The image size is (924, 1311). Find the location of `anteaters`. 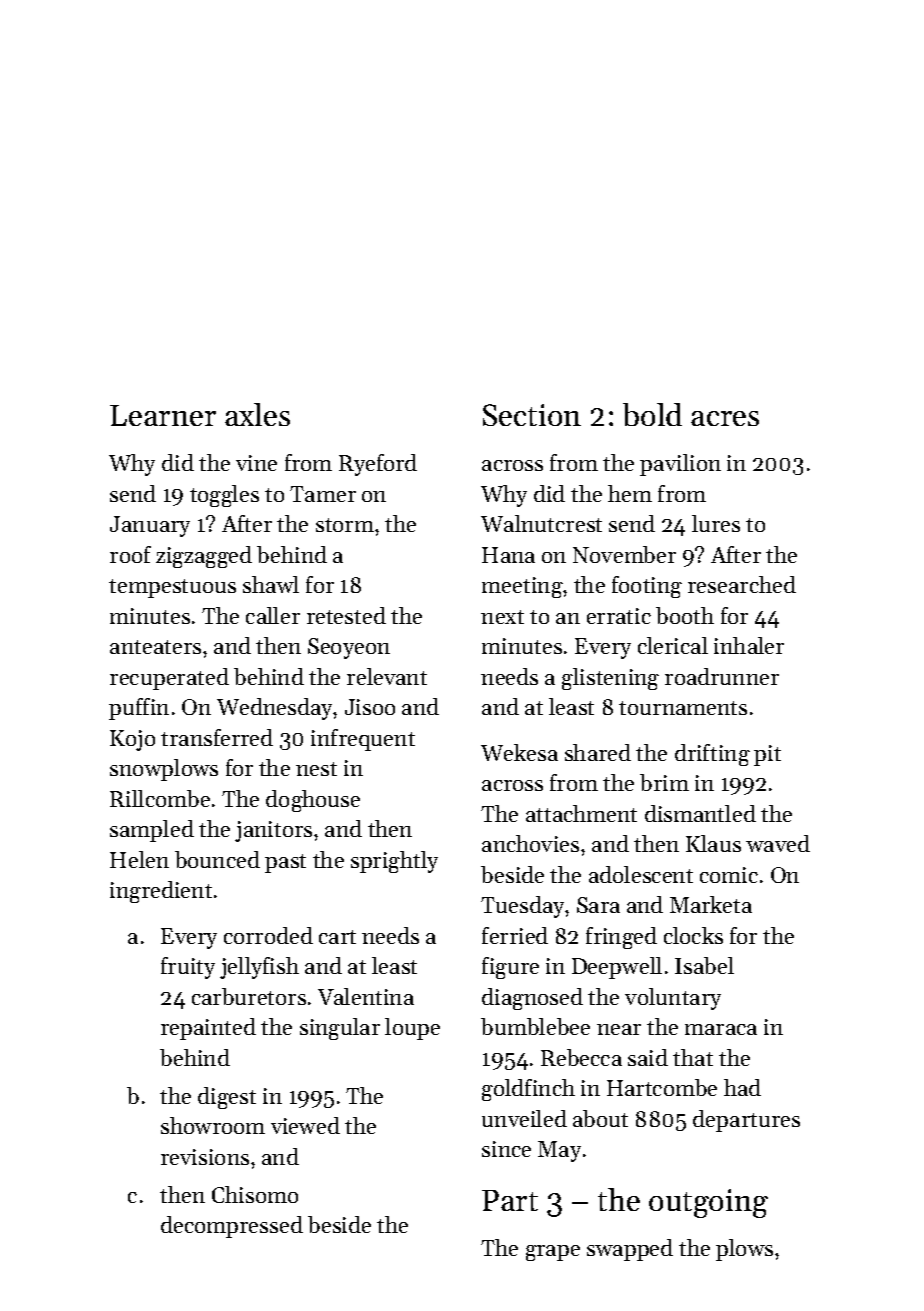

anteaters is located at coordinates (155, 647).
